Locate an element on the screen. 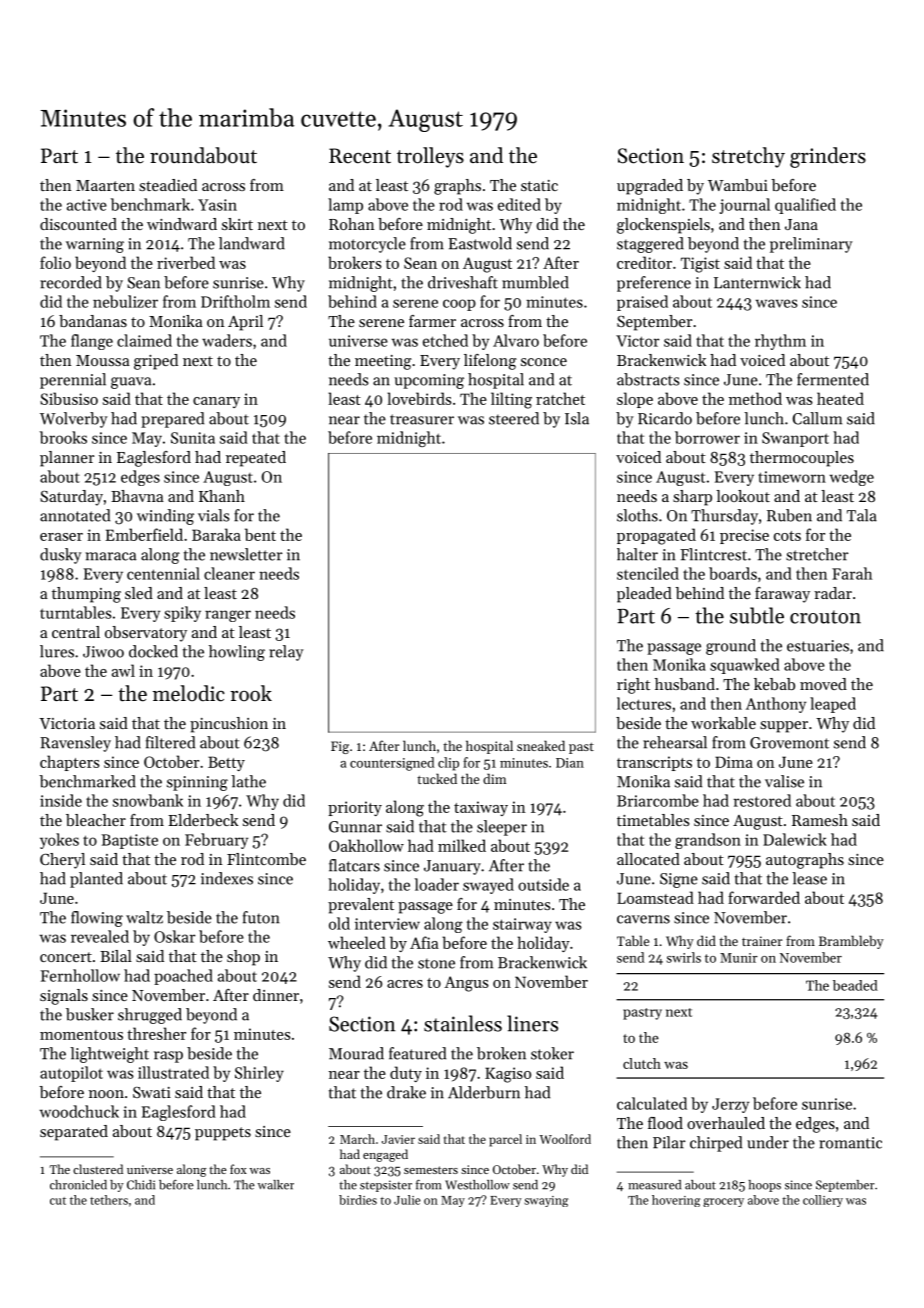  warning is located at coordinates (95, 245).
